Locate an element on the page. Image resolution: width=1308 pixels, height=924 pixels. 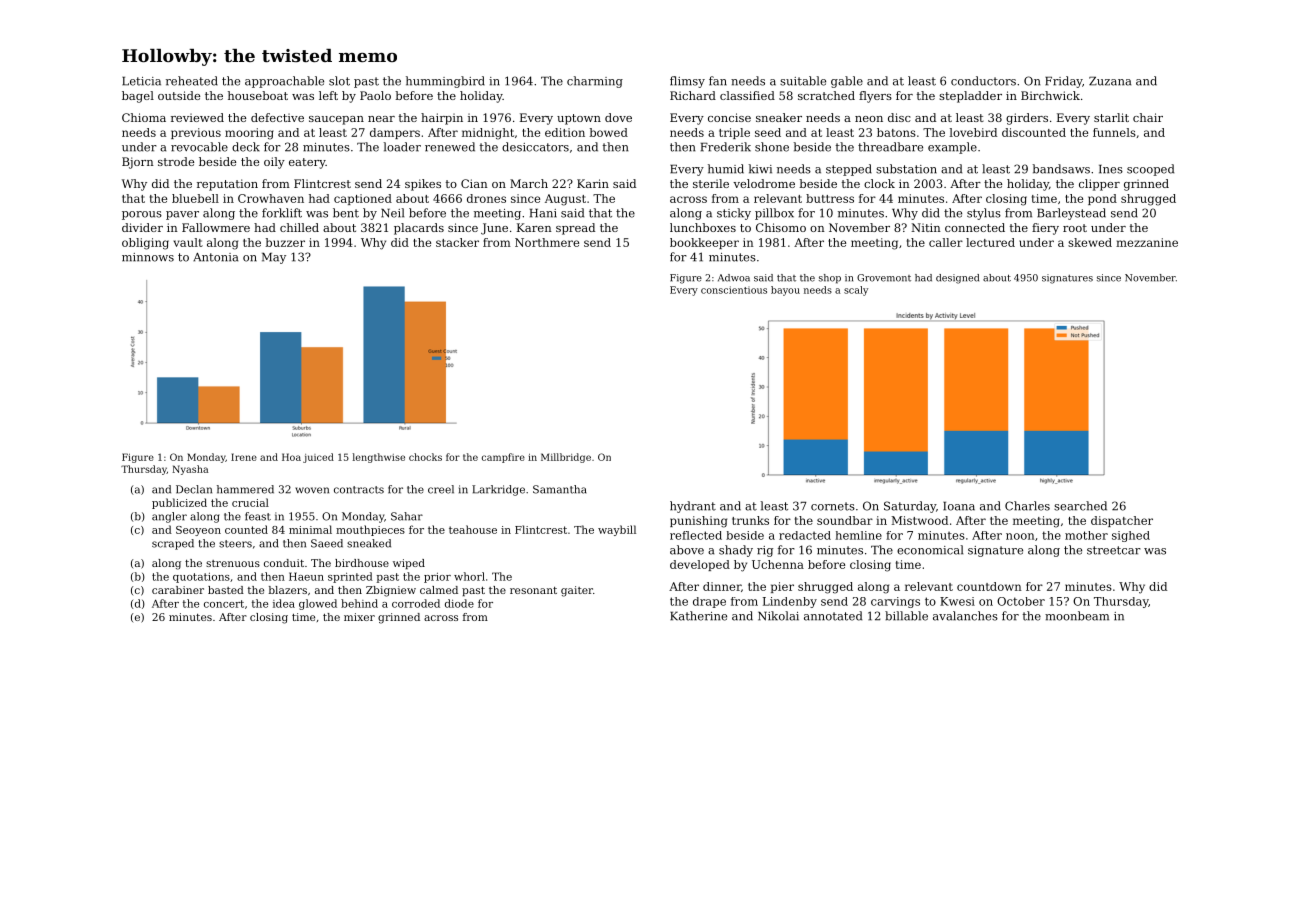
concert is located at coordinates (224, 604).
